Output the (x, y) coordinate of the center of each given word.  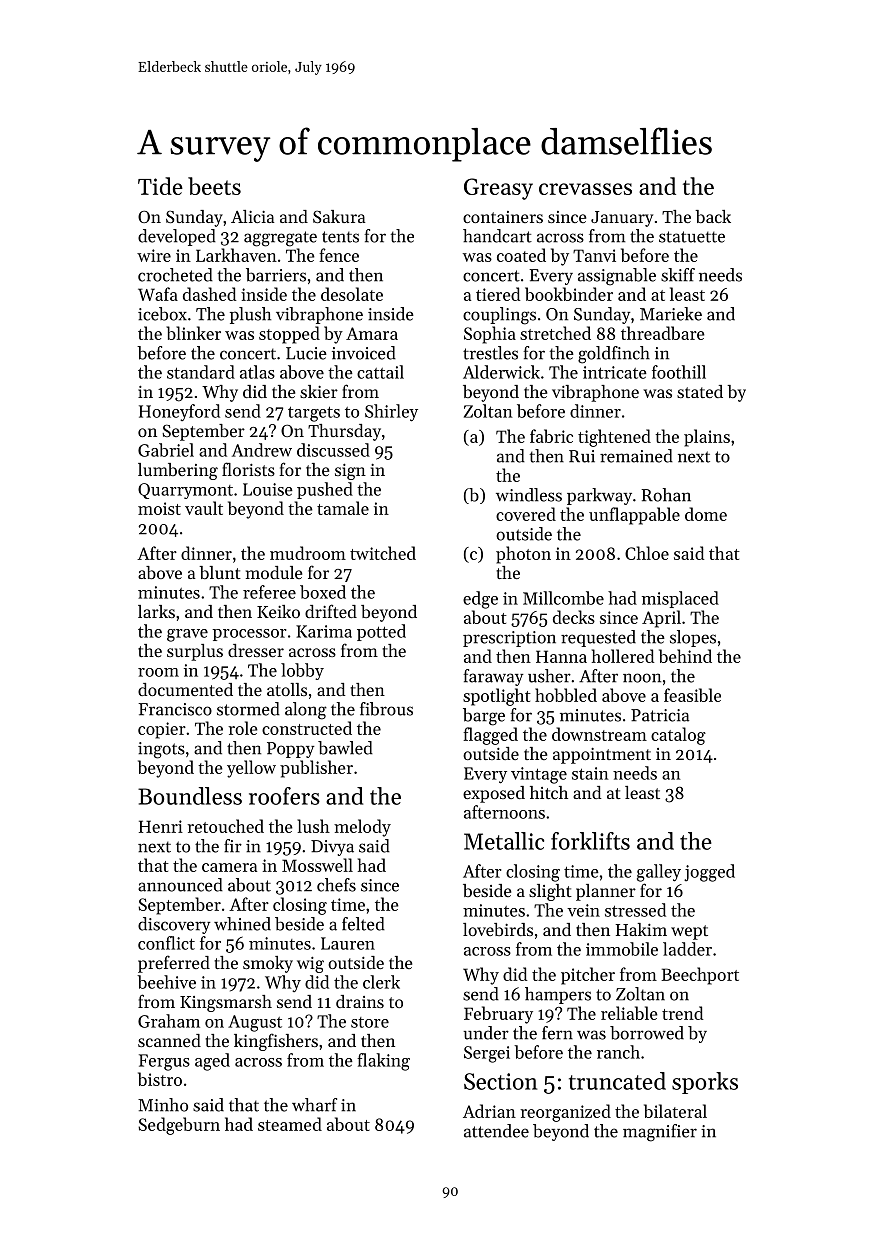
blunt (220, 572)
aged (212, 1062)
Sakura (339, 216)
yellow (251, 769)
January (622, 219)
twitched (383, 553)
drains (360, 1001)
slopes (693, 638)
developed (177, 237)
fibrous (386, 709)
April (661, 619)
